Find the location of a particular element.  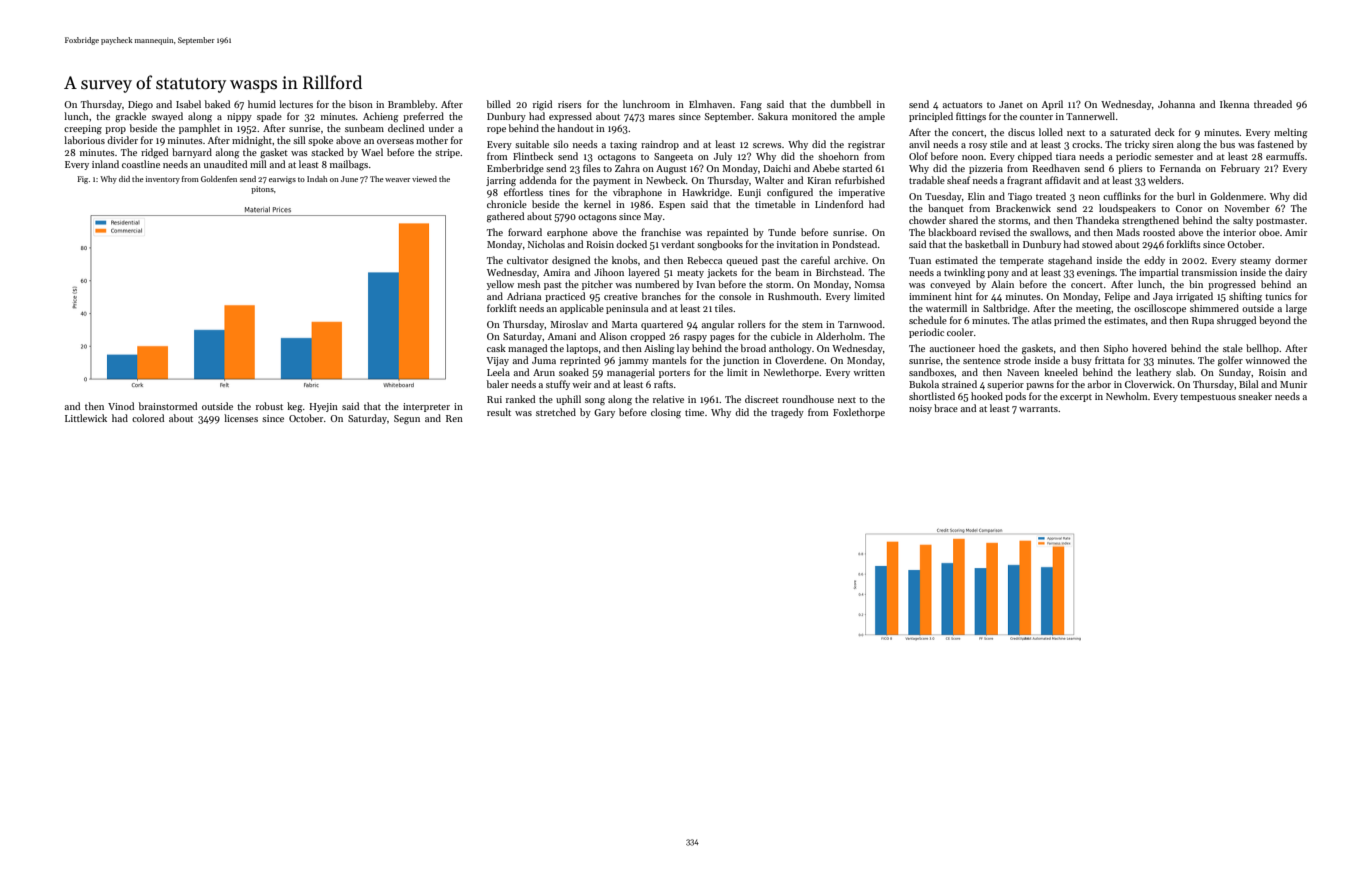

Cloverwick is located at coordinates (1148, 384).
